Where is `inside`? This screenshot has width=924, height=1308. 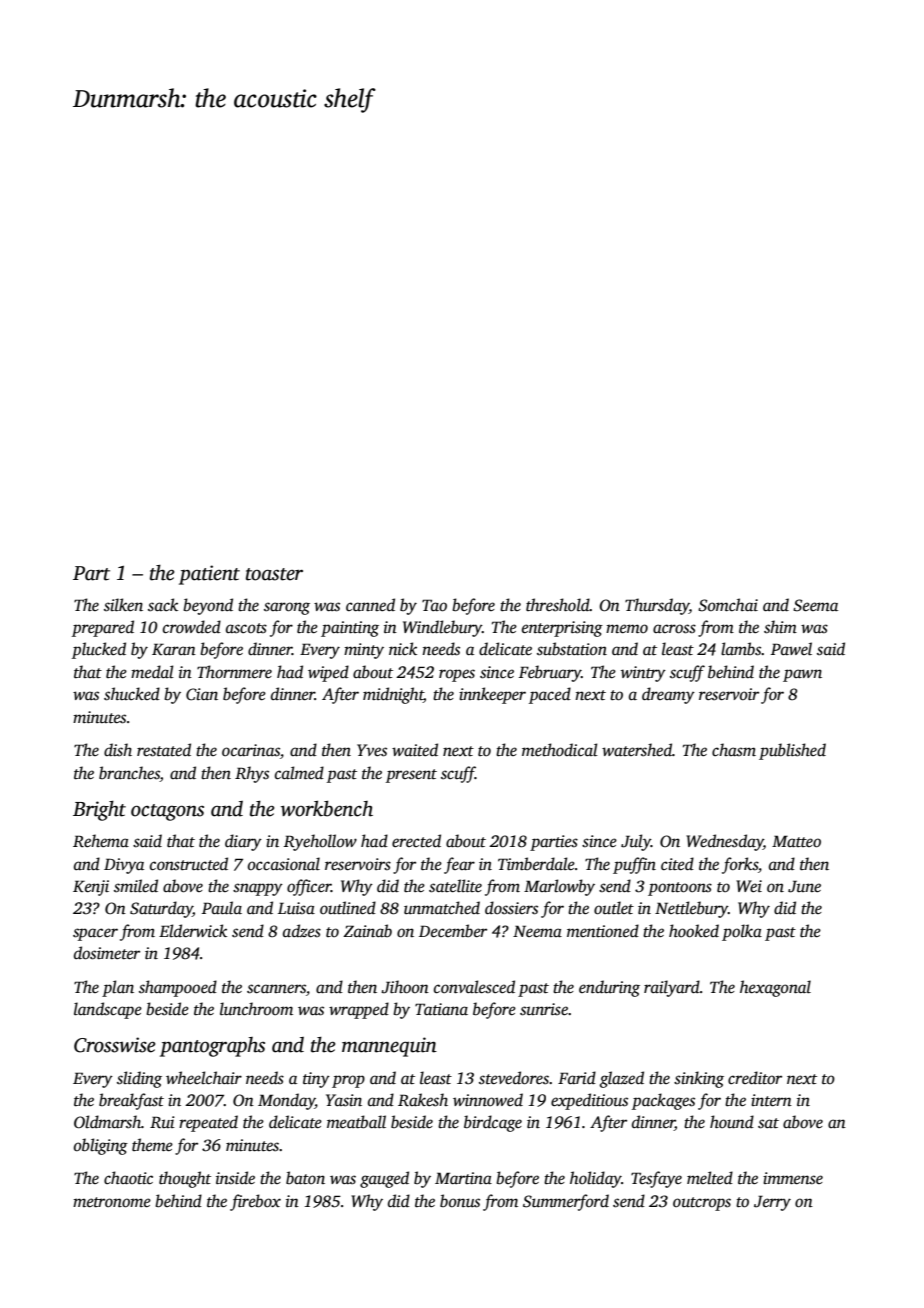
inside is located at coordinates (235, 1178).
